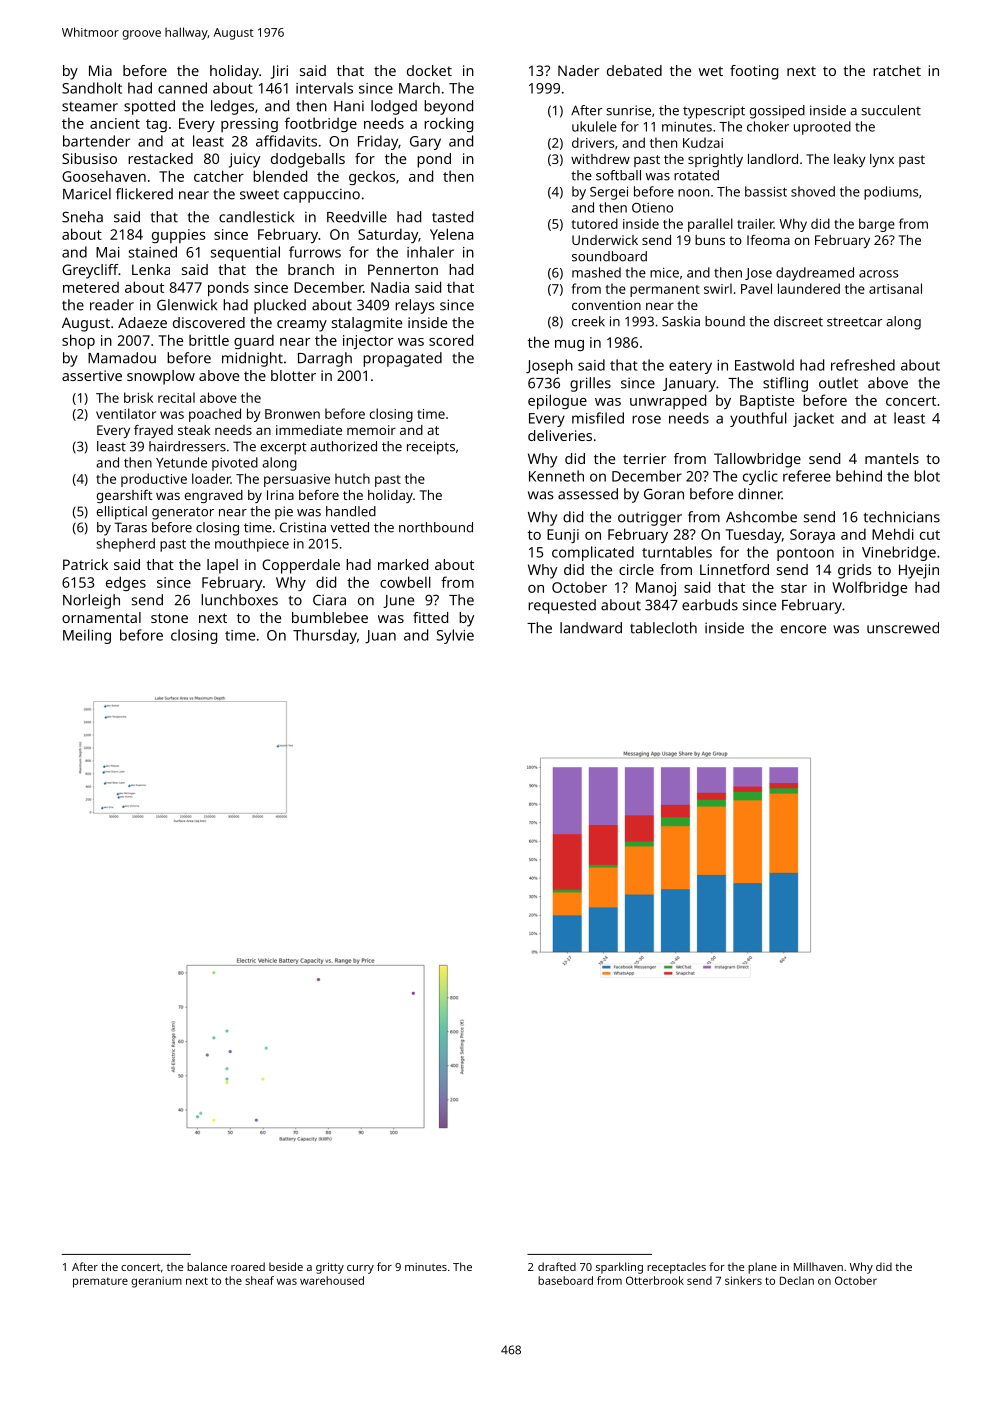 The image size is (1002, 1424). I want to click on artisanal, so click(895, 288).
